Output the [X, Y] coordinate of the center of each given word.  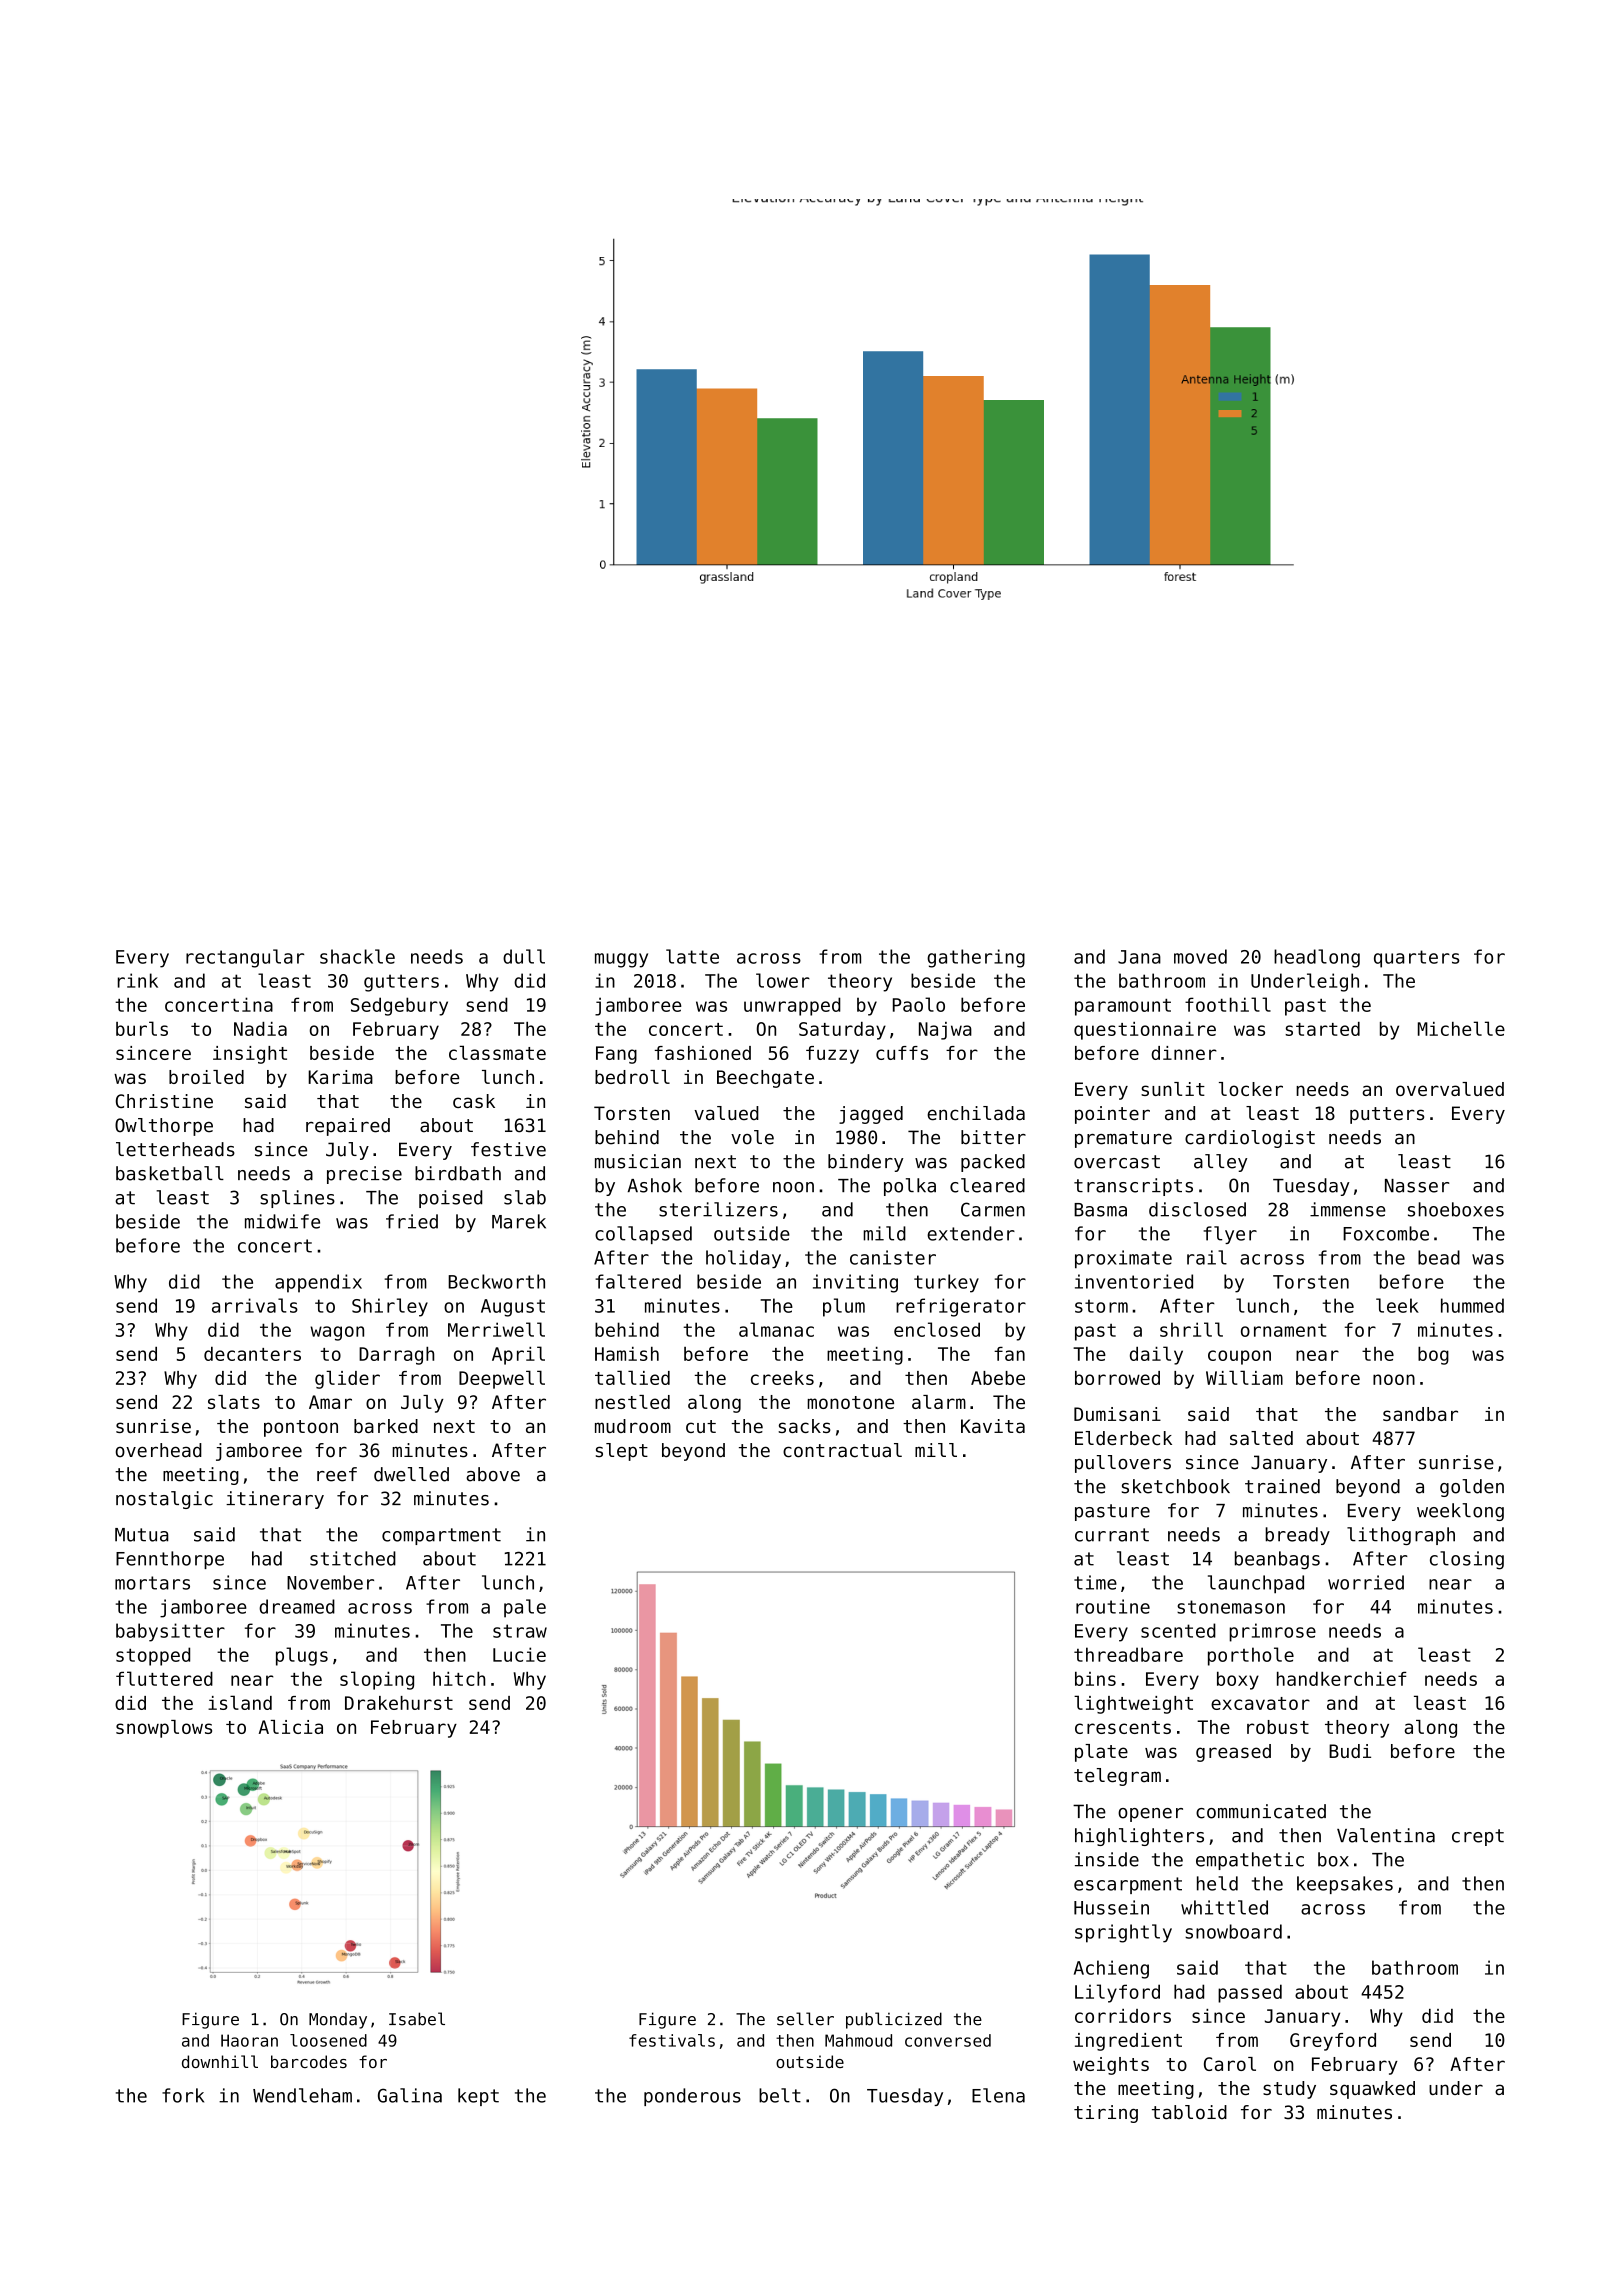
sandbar [1420, 1414]
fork [183, 2095]
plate [1101, 1753]
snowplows [164, 1729]
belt [780, 2095]
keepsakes [1345, 1885]
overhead [159, 1450]
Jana [1139, 957]
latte [692, 956]
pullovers [1123, 1464]
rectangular [245, 958]
